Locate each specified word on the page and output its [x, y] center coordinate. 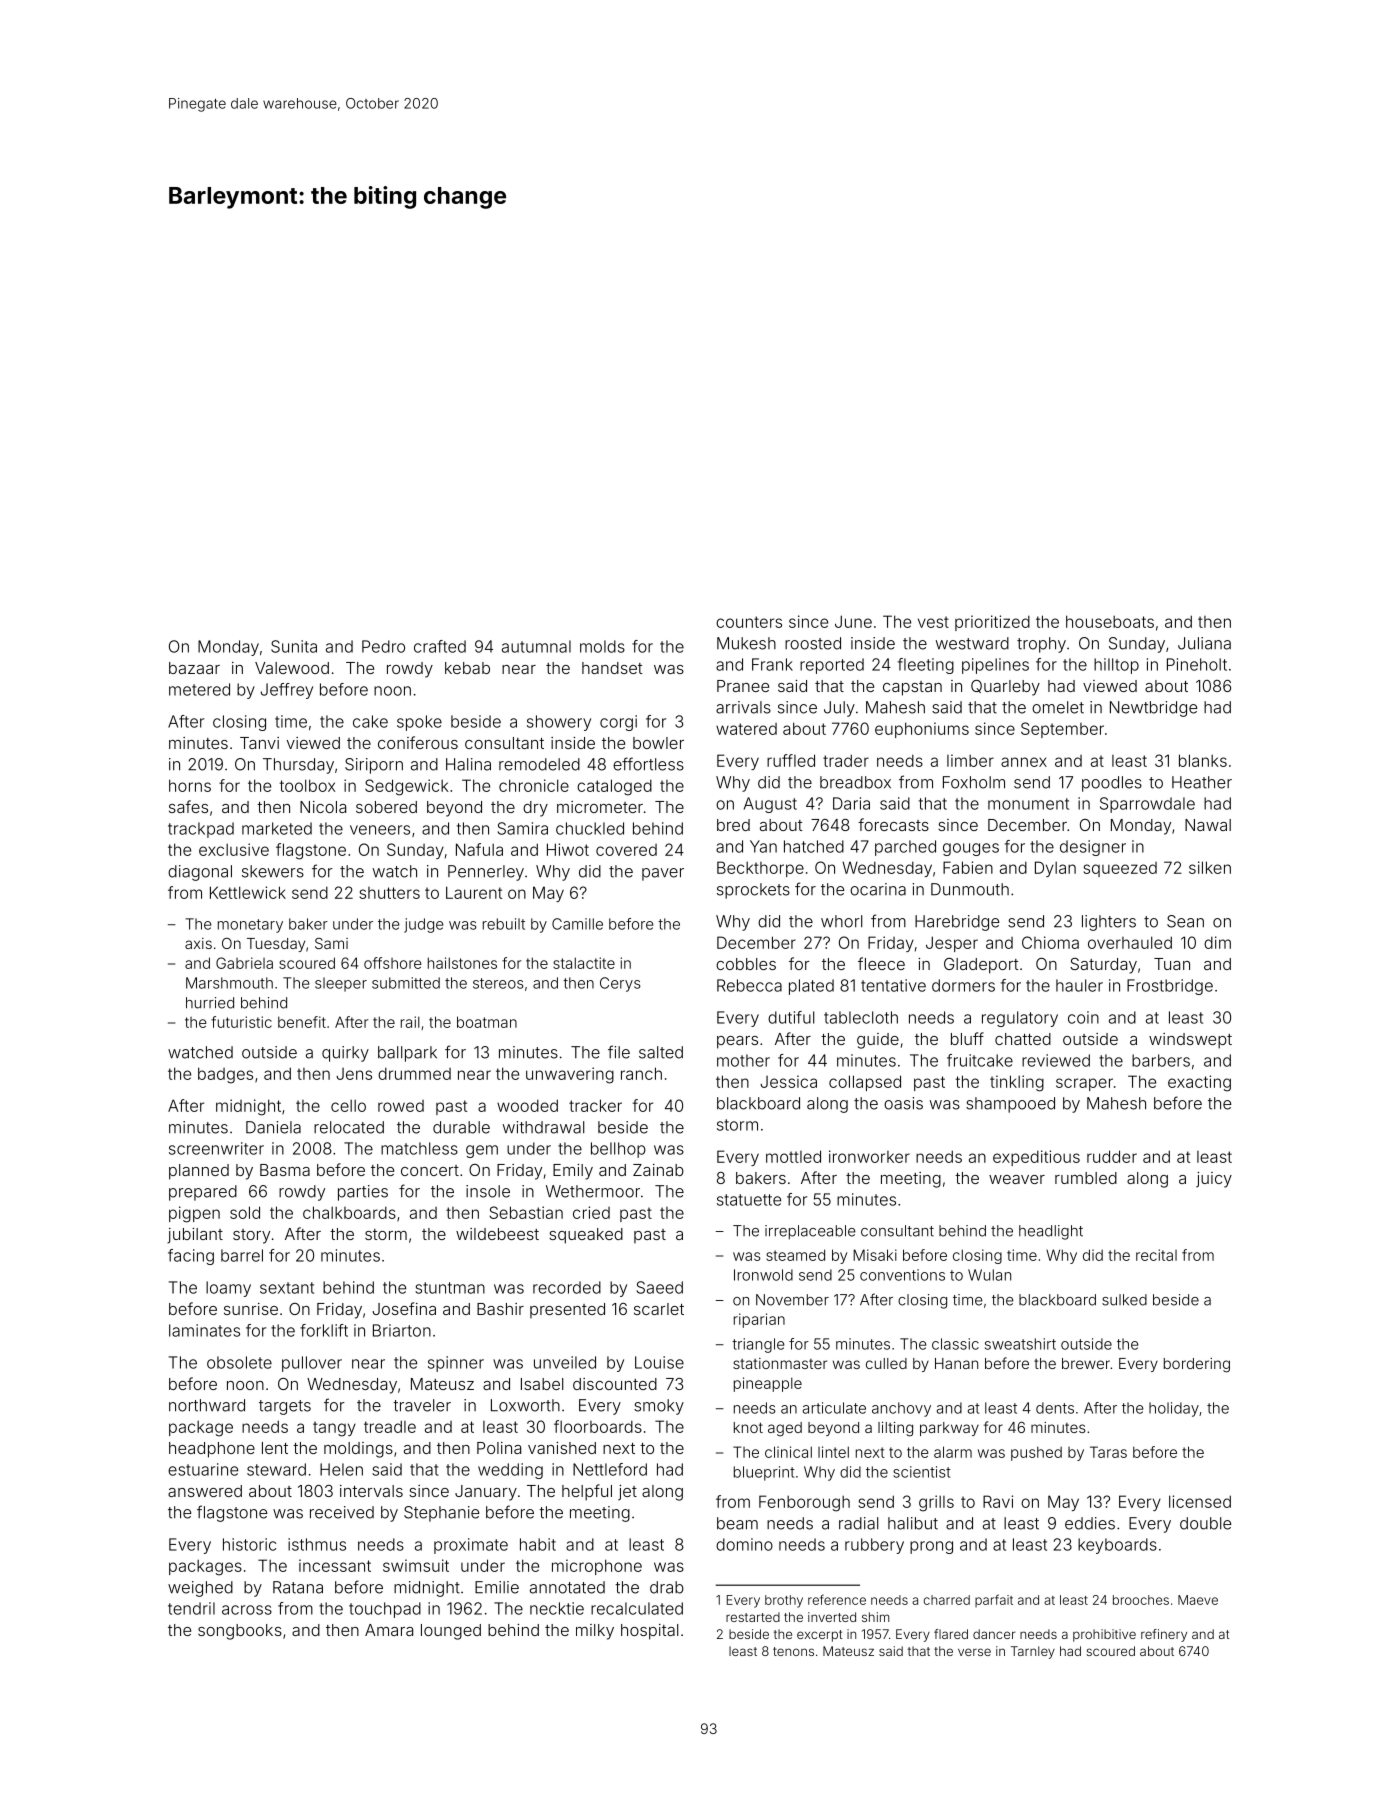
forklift [324, 1330]
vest [933, 622]
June [853, 621]
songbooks [240, 1632]
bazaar [194, 668]
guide [878, 1041]
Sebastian [526, 1212]
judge [423, 925]
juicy [1214, 1180]
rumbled [1086, 1178]
